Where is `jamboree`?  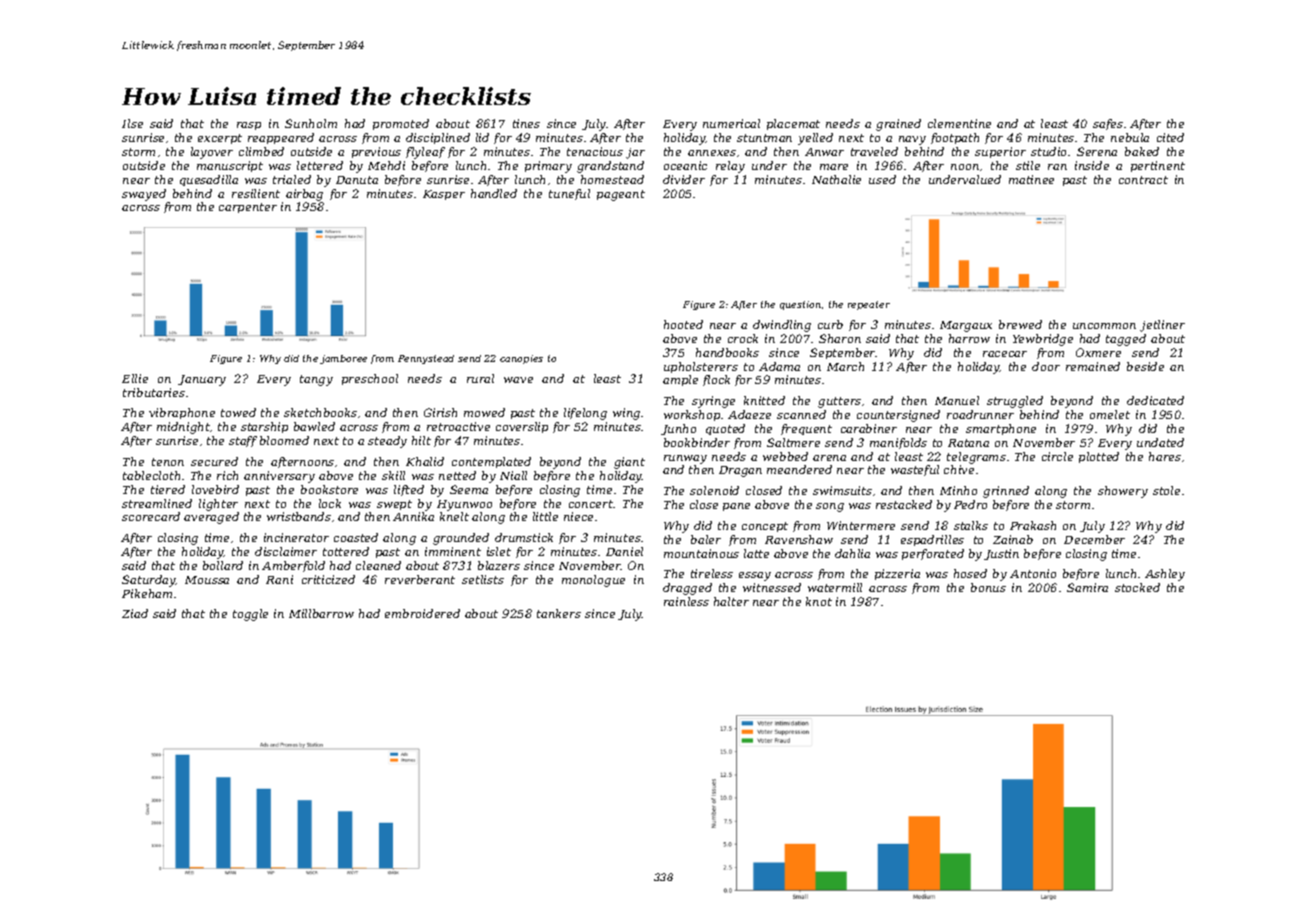
jamboree is located at coordinates (343, 359).
